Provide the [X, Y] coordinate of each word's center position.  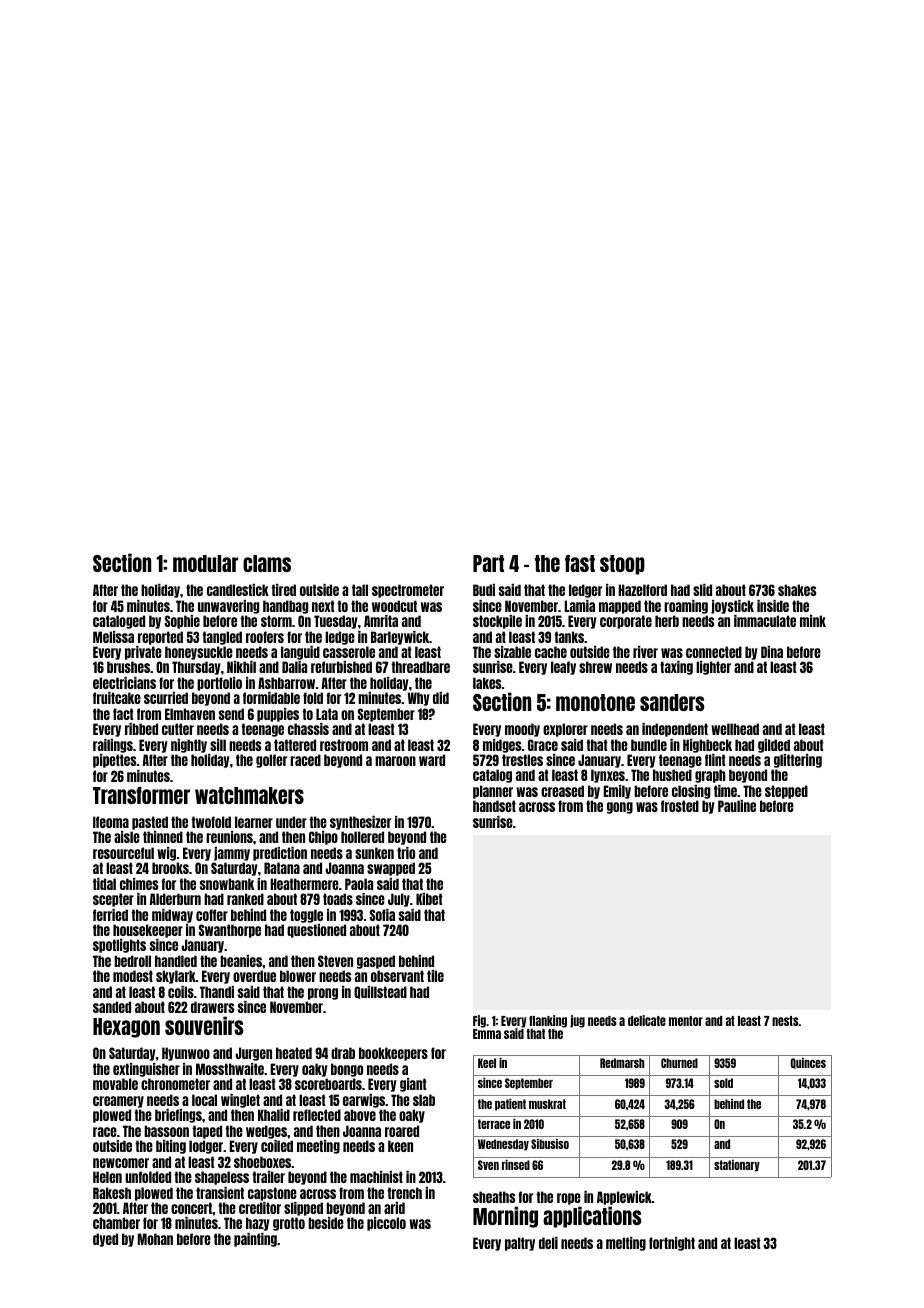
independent [675, 730]
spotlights [119, 946]
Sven [488, 1165]
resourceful [123, 853]
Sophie [182, 622]
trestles [522, 760]
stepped [786, 792]
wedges [266, 1132]
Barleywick [400, 638]
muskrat [547, 1104]
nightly [189, 746]
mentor [686, 1021]
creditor [260, 1208]
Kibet [429, 899]
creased [562, 791]
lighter [713, 668]
